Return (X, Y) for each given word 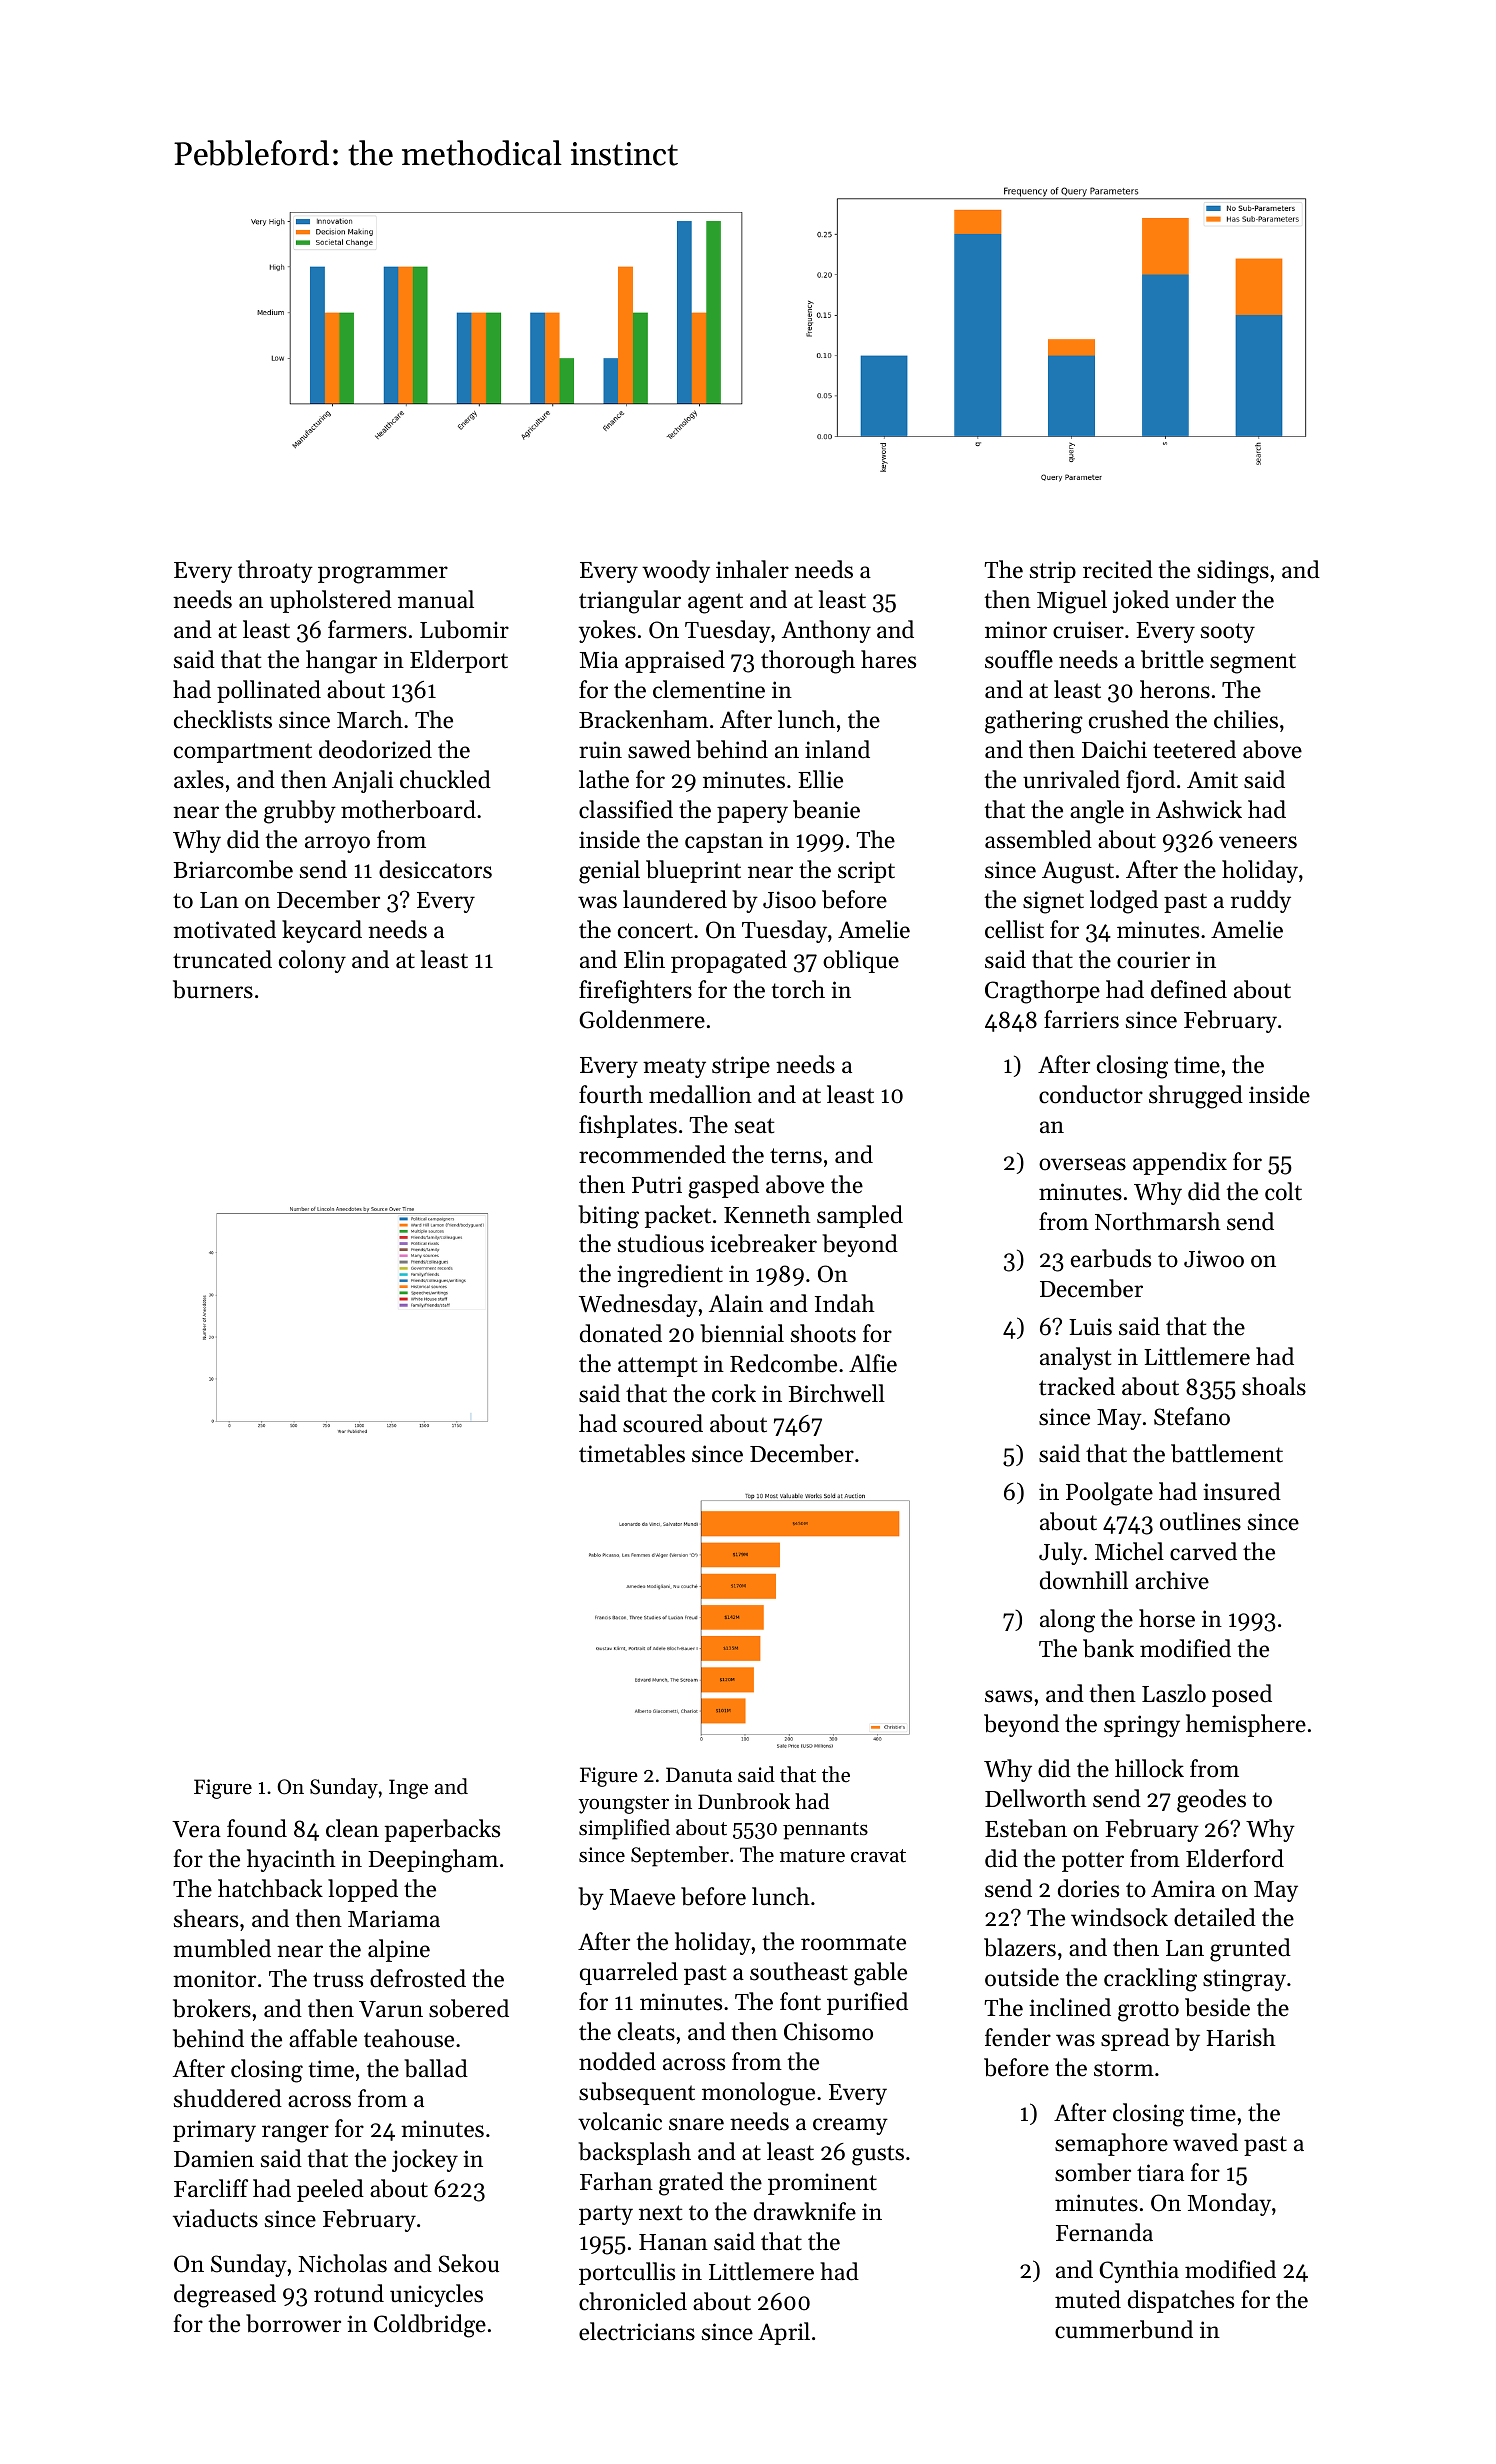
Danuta (699, 1775)
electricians (637, 2331)
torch (798, 989)
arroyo (337, 844)
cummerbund (1124, 2329)
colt (1283, 1191)
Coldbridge (430, 2326)
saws (1008, 1696)
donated (621, 1333)
